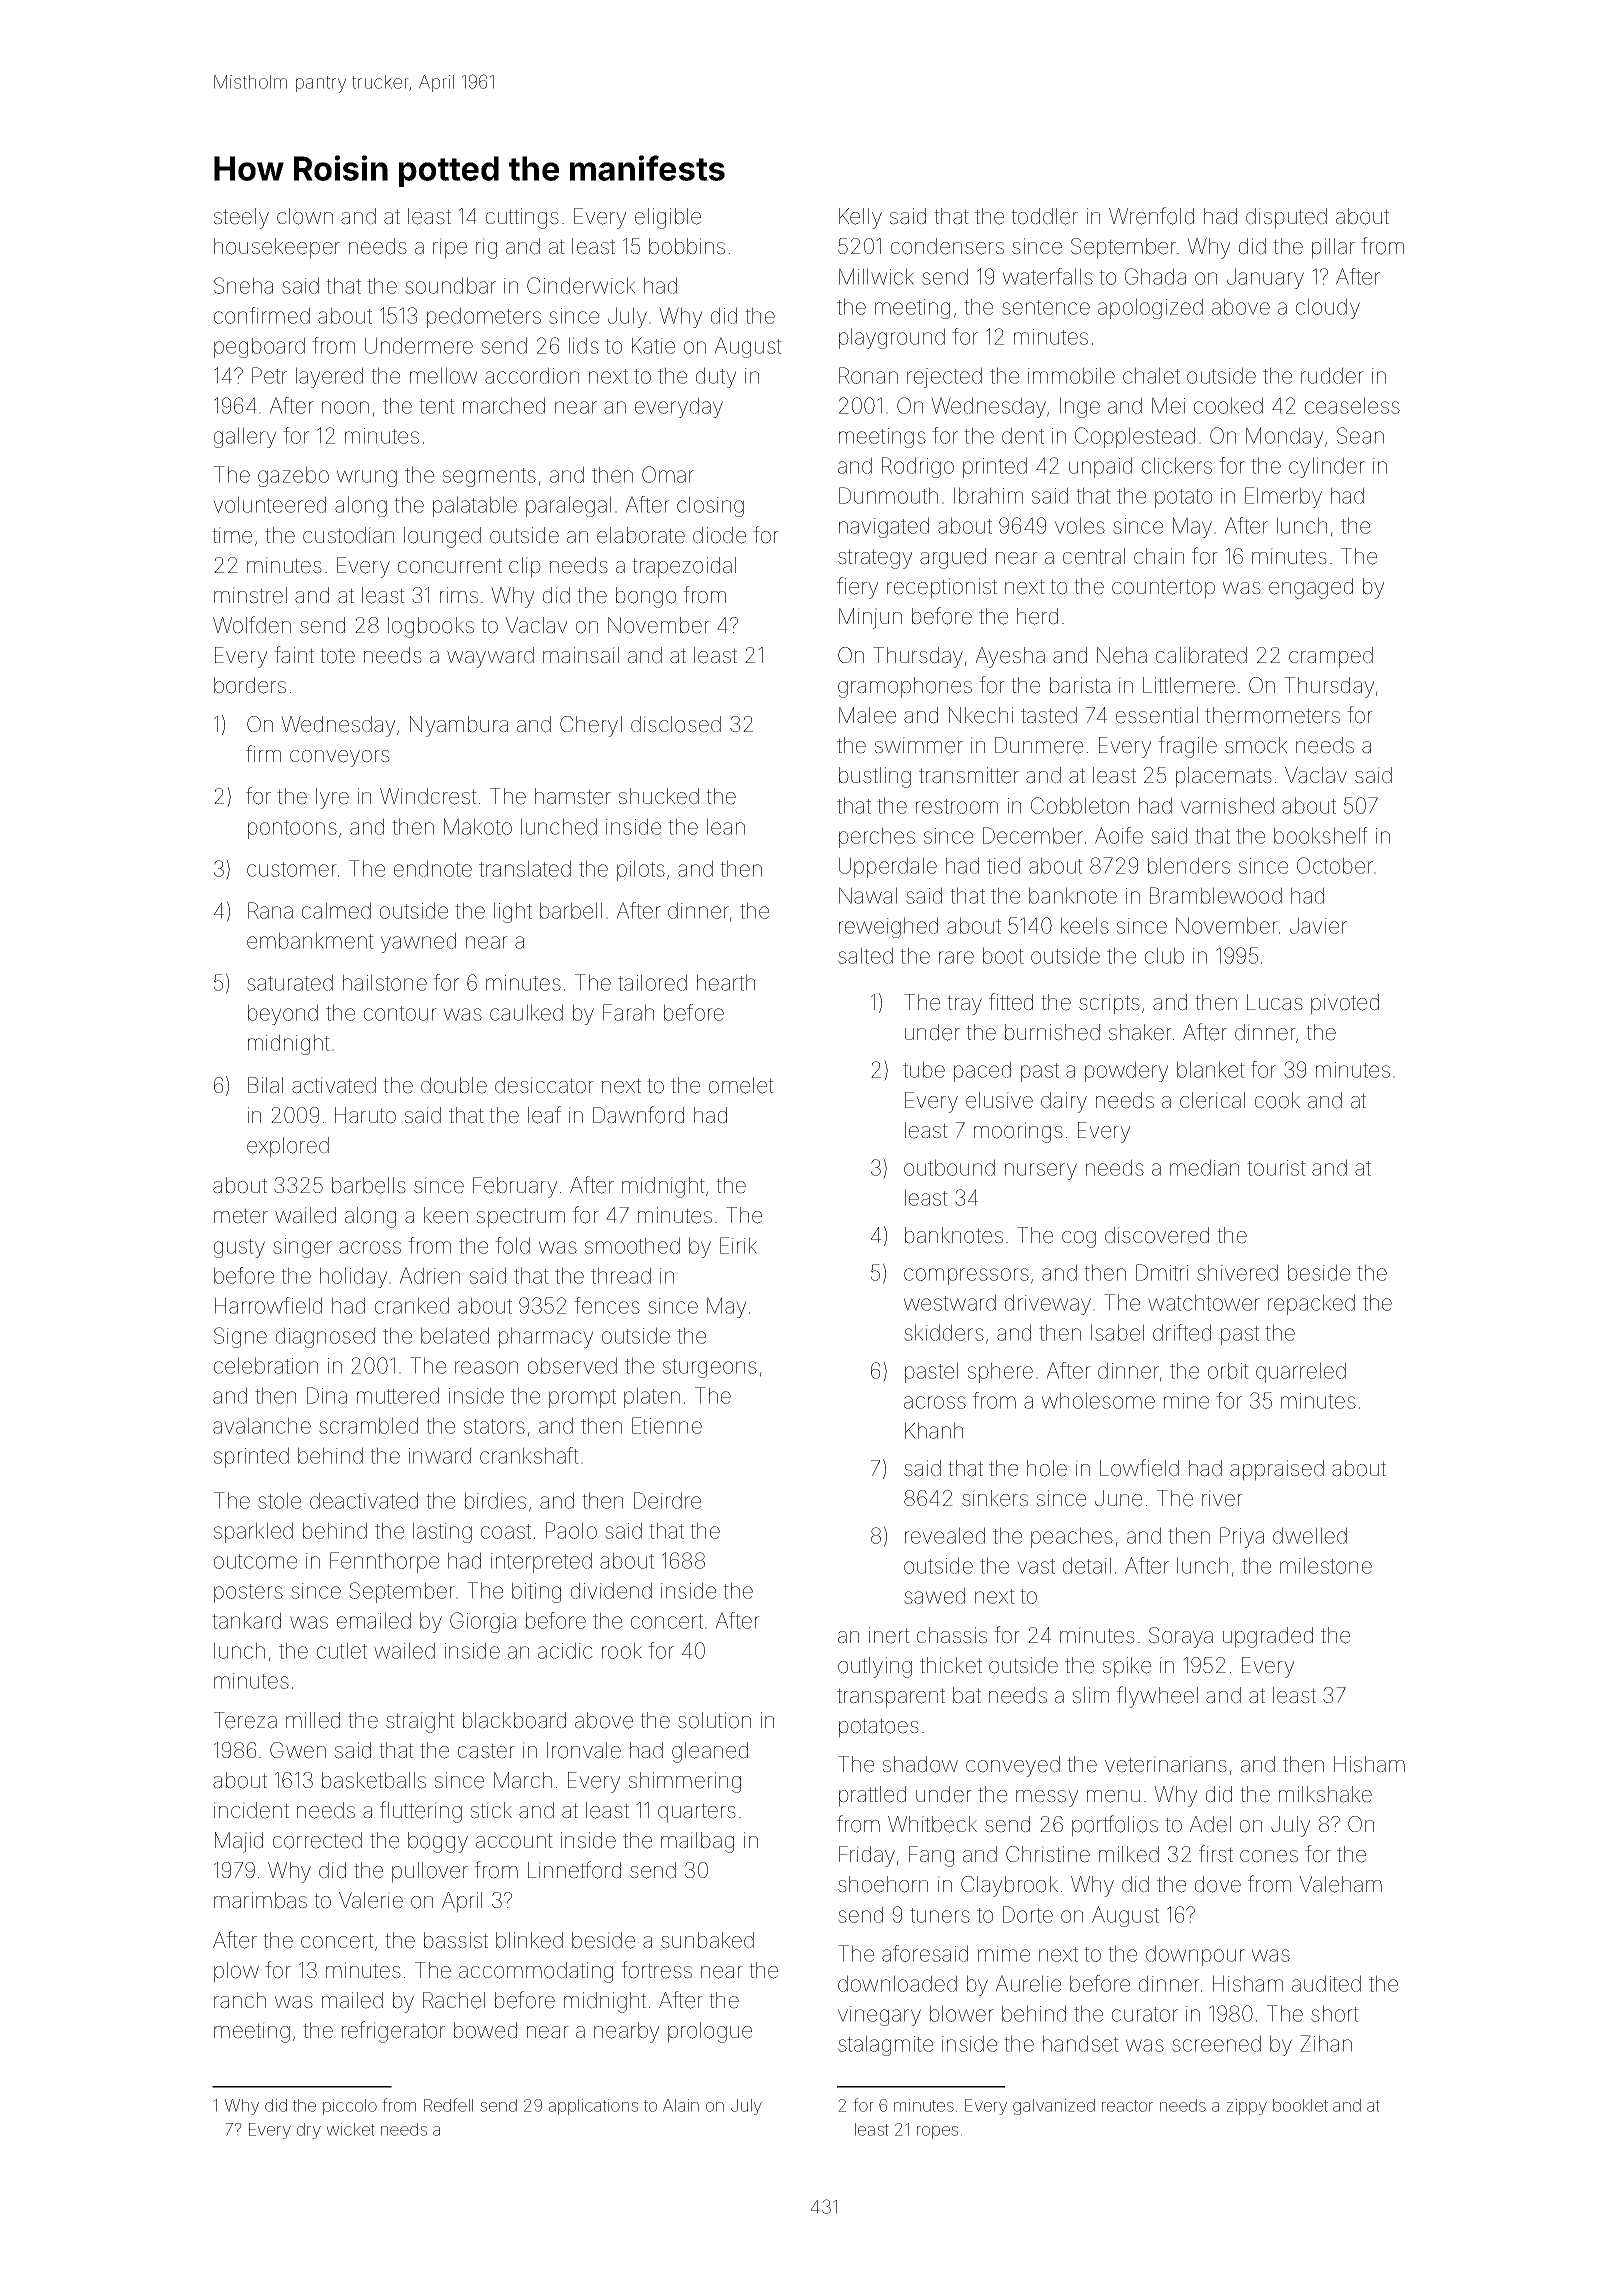  I want to click on Redfell, so click(448, 2105).
